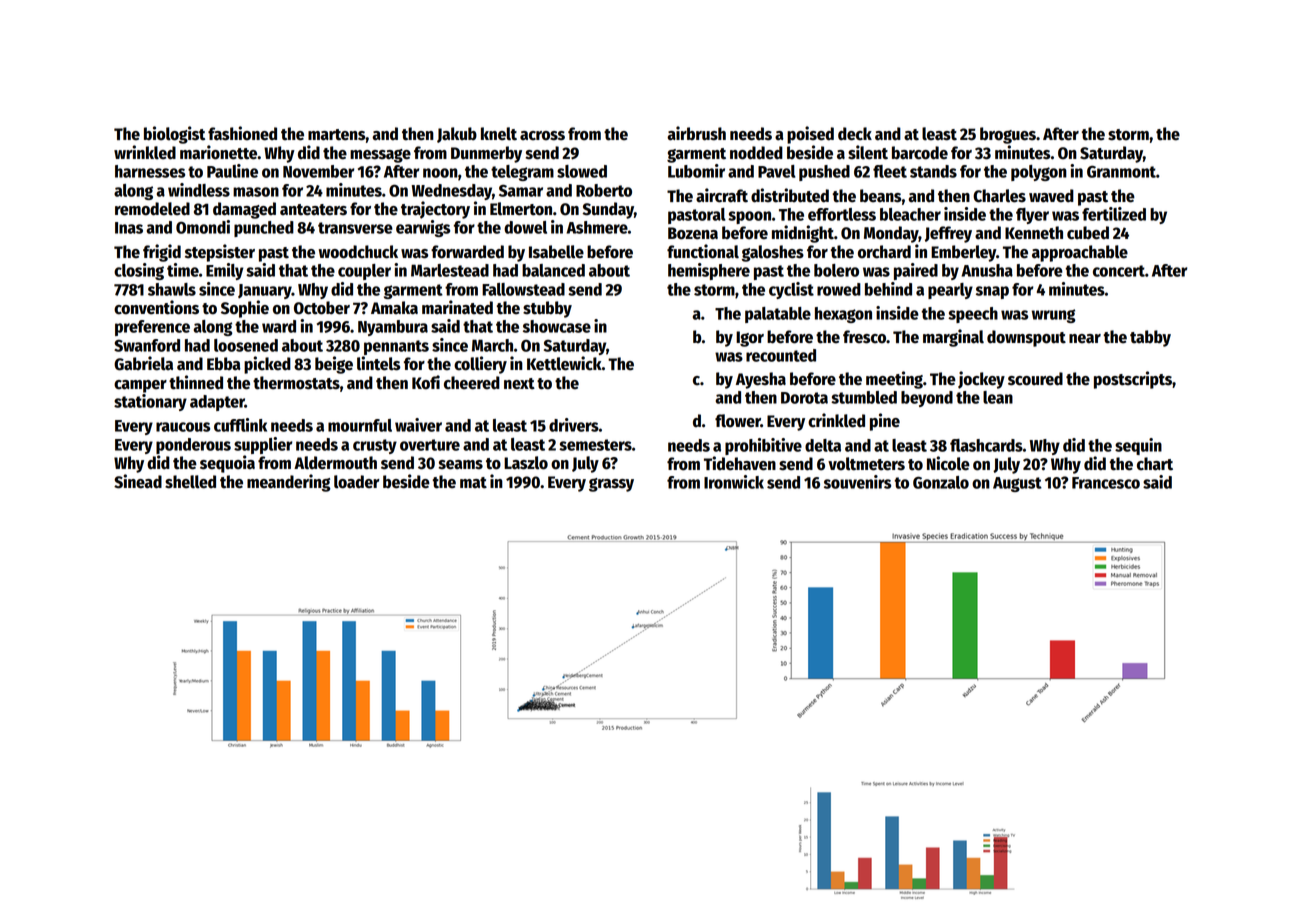 The image size is (1308, 924). I want to click on Kettlewick, so click(564, 363).
